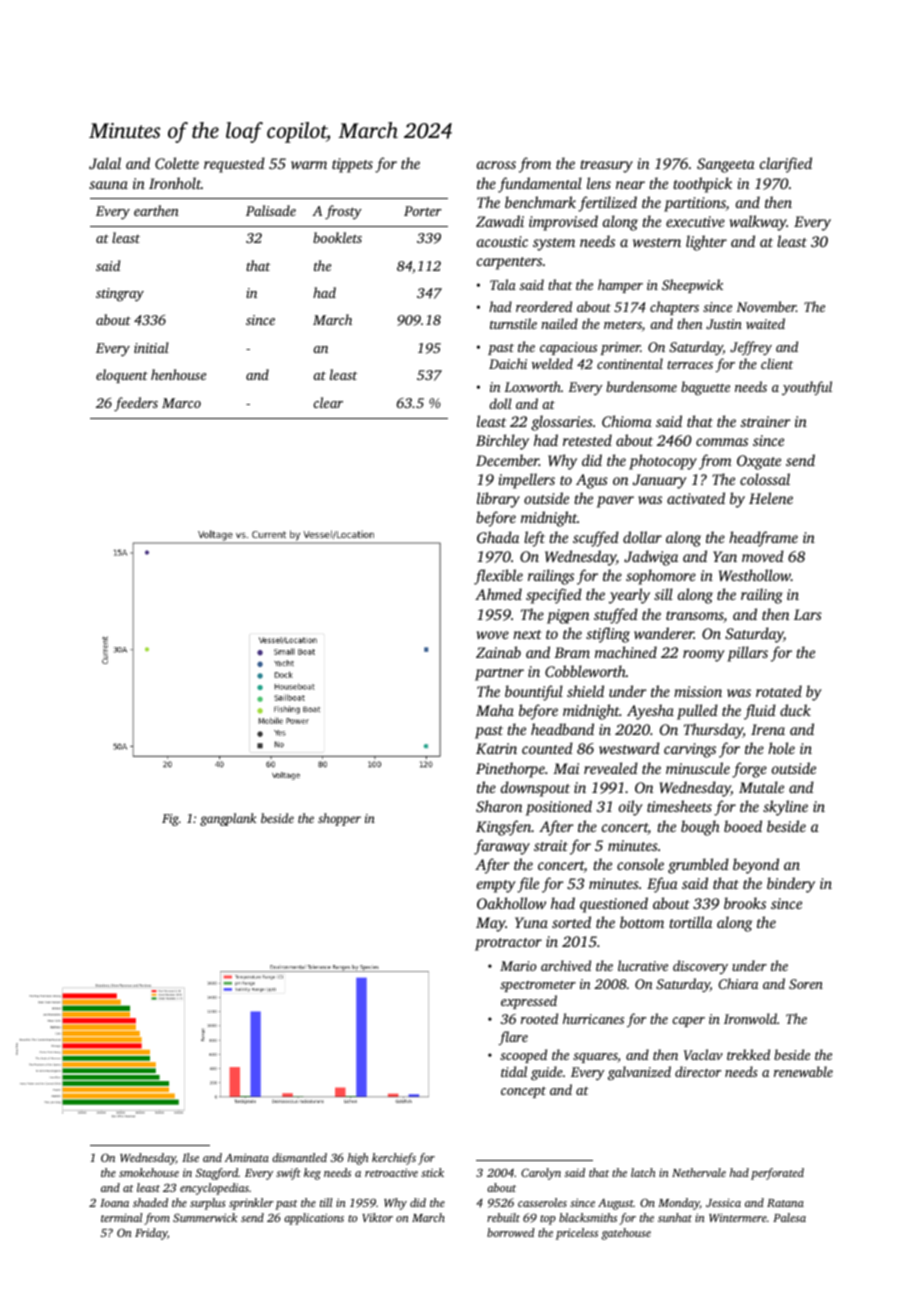 Image resolution: width=924 pixels, height=1308 pixels. I want to click on Ilse, so click(190, 1157).
